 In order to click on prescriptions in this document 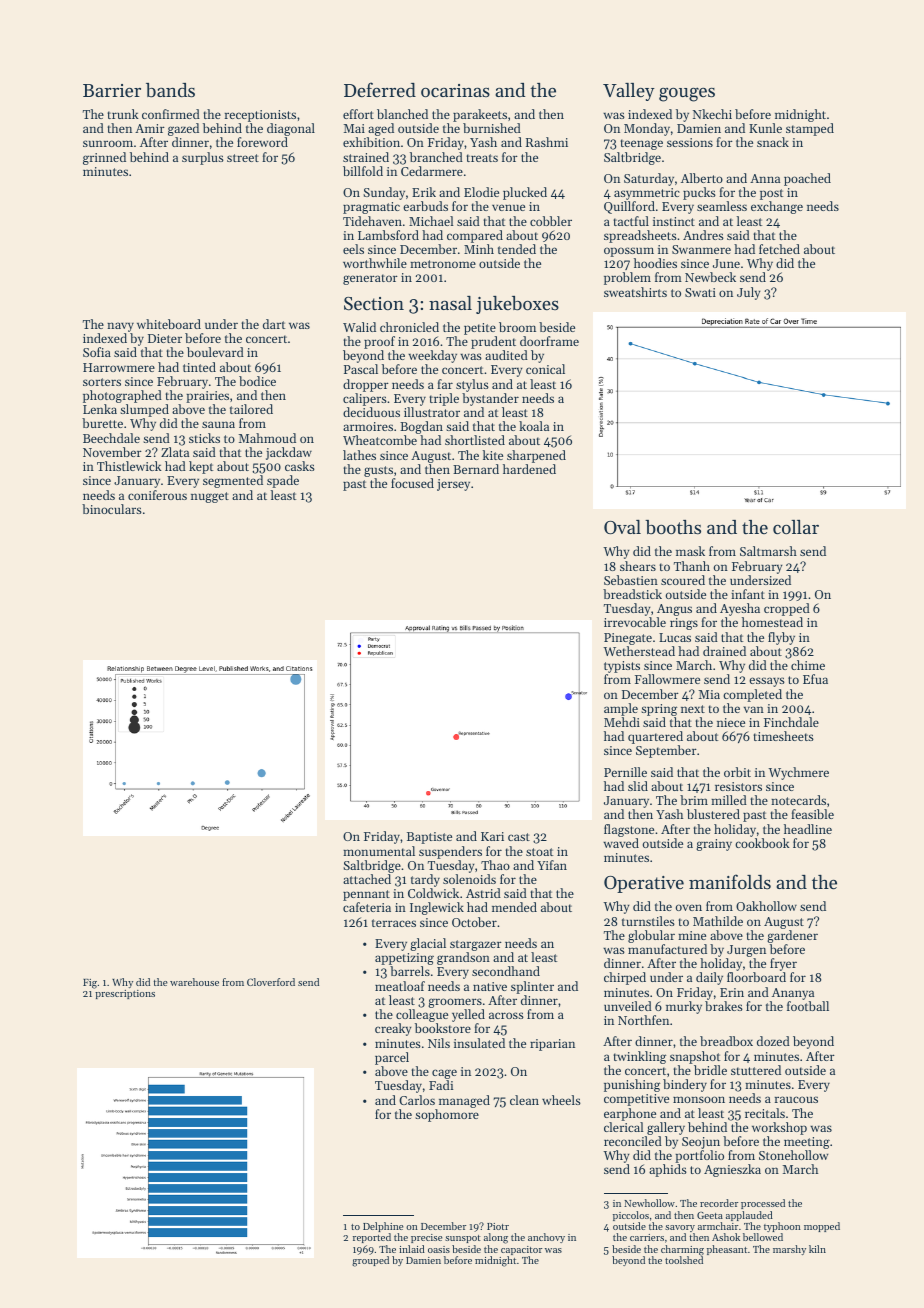, I will do `click(125, 994)`.
